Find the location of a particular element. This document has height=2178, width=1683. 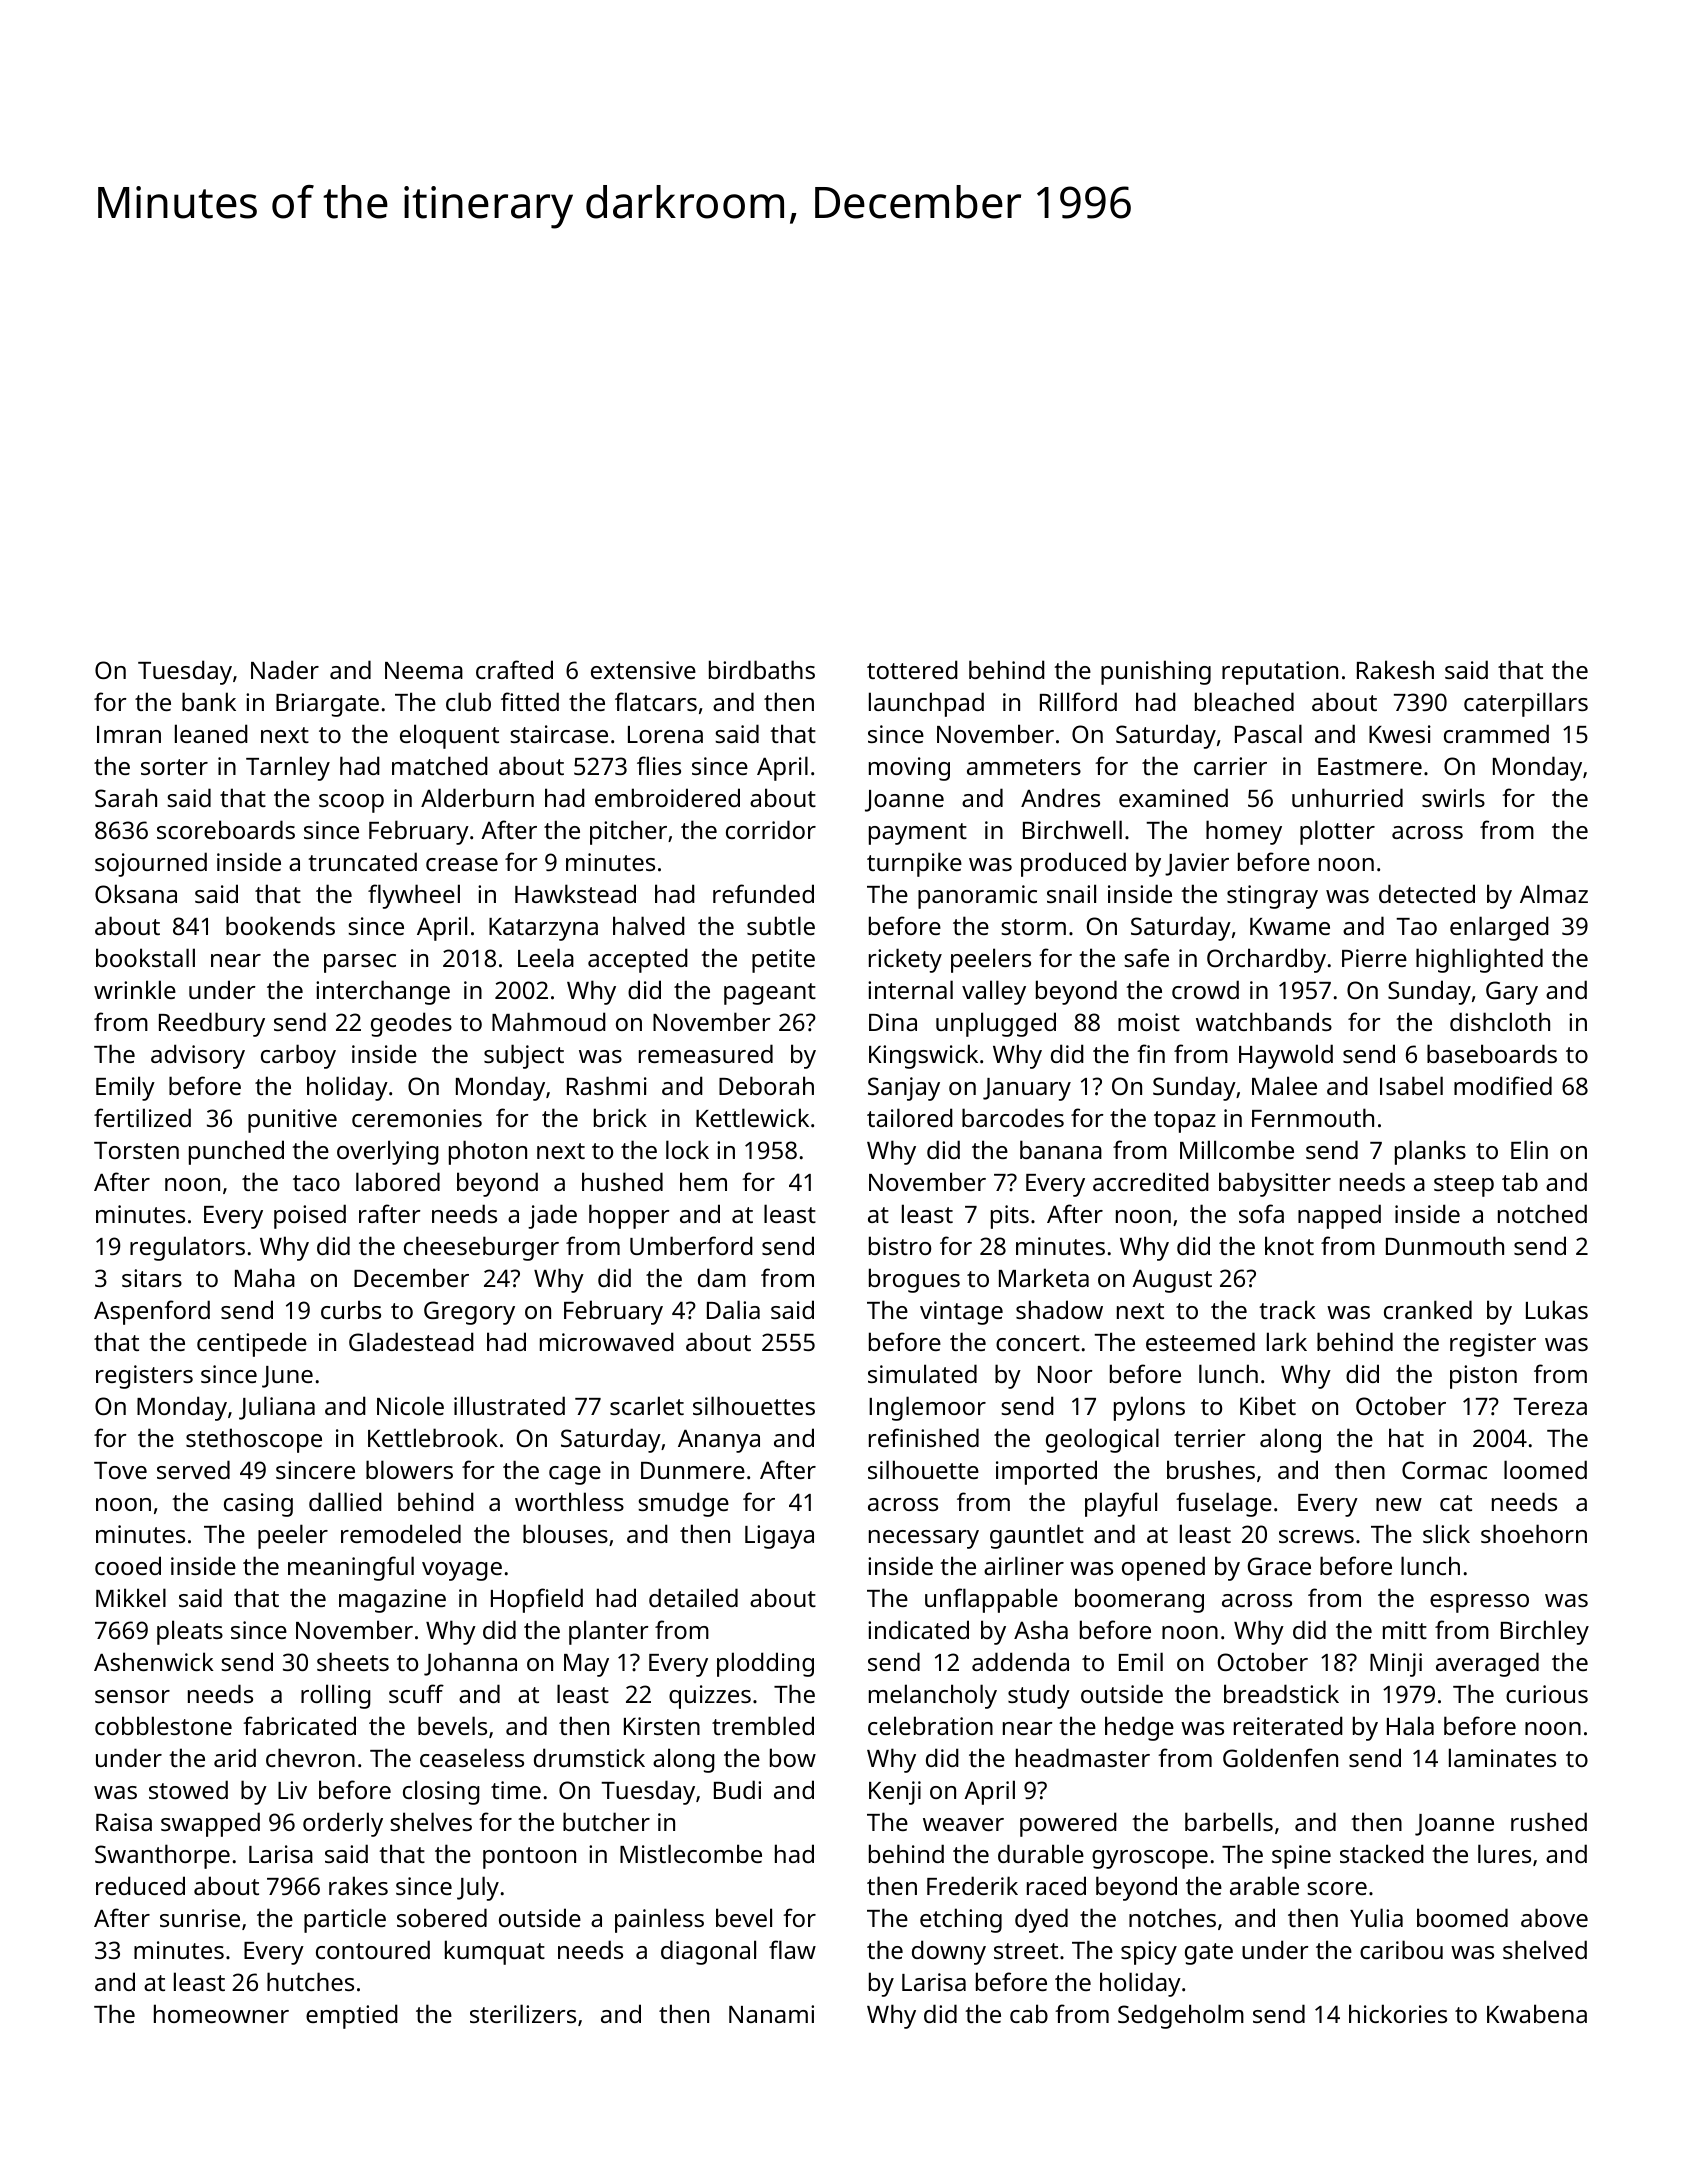

Andres is located at coordinates (1060, 797).
